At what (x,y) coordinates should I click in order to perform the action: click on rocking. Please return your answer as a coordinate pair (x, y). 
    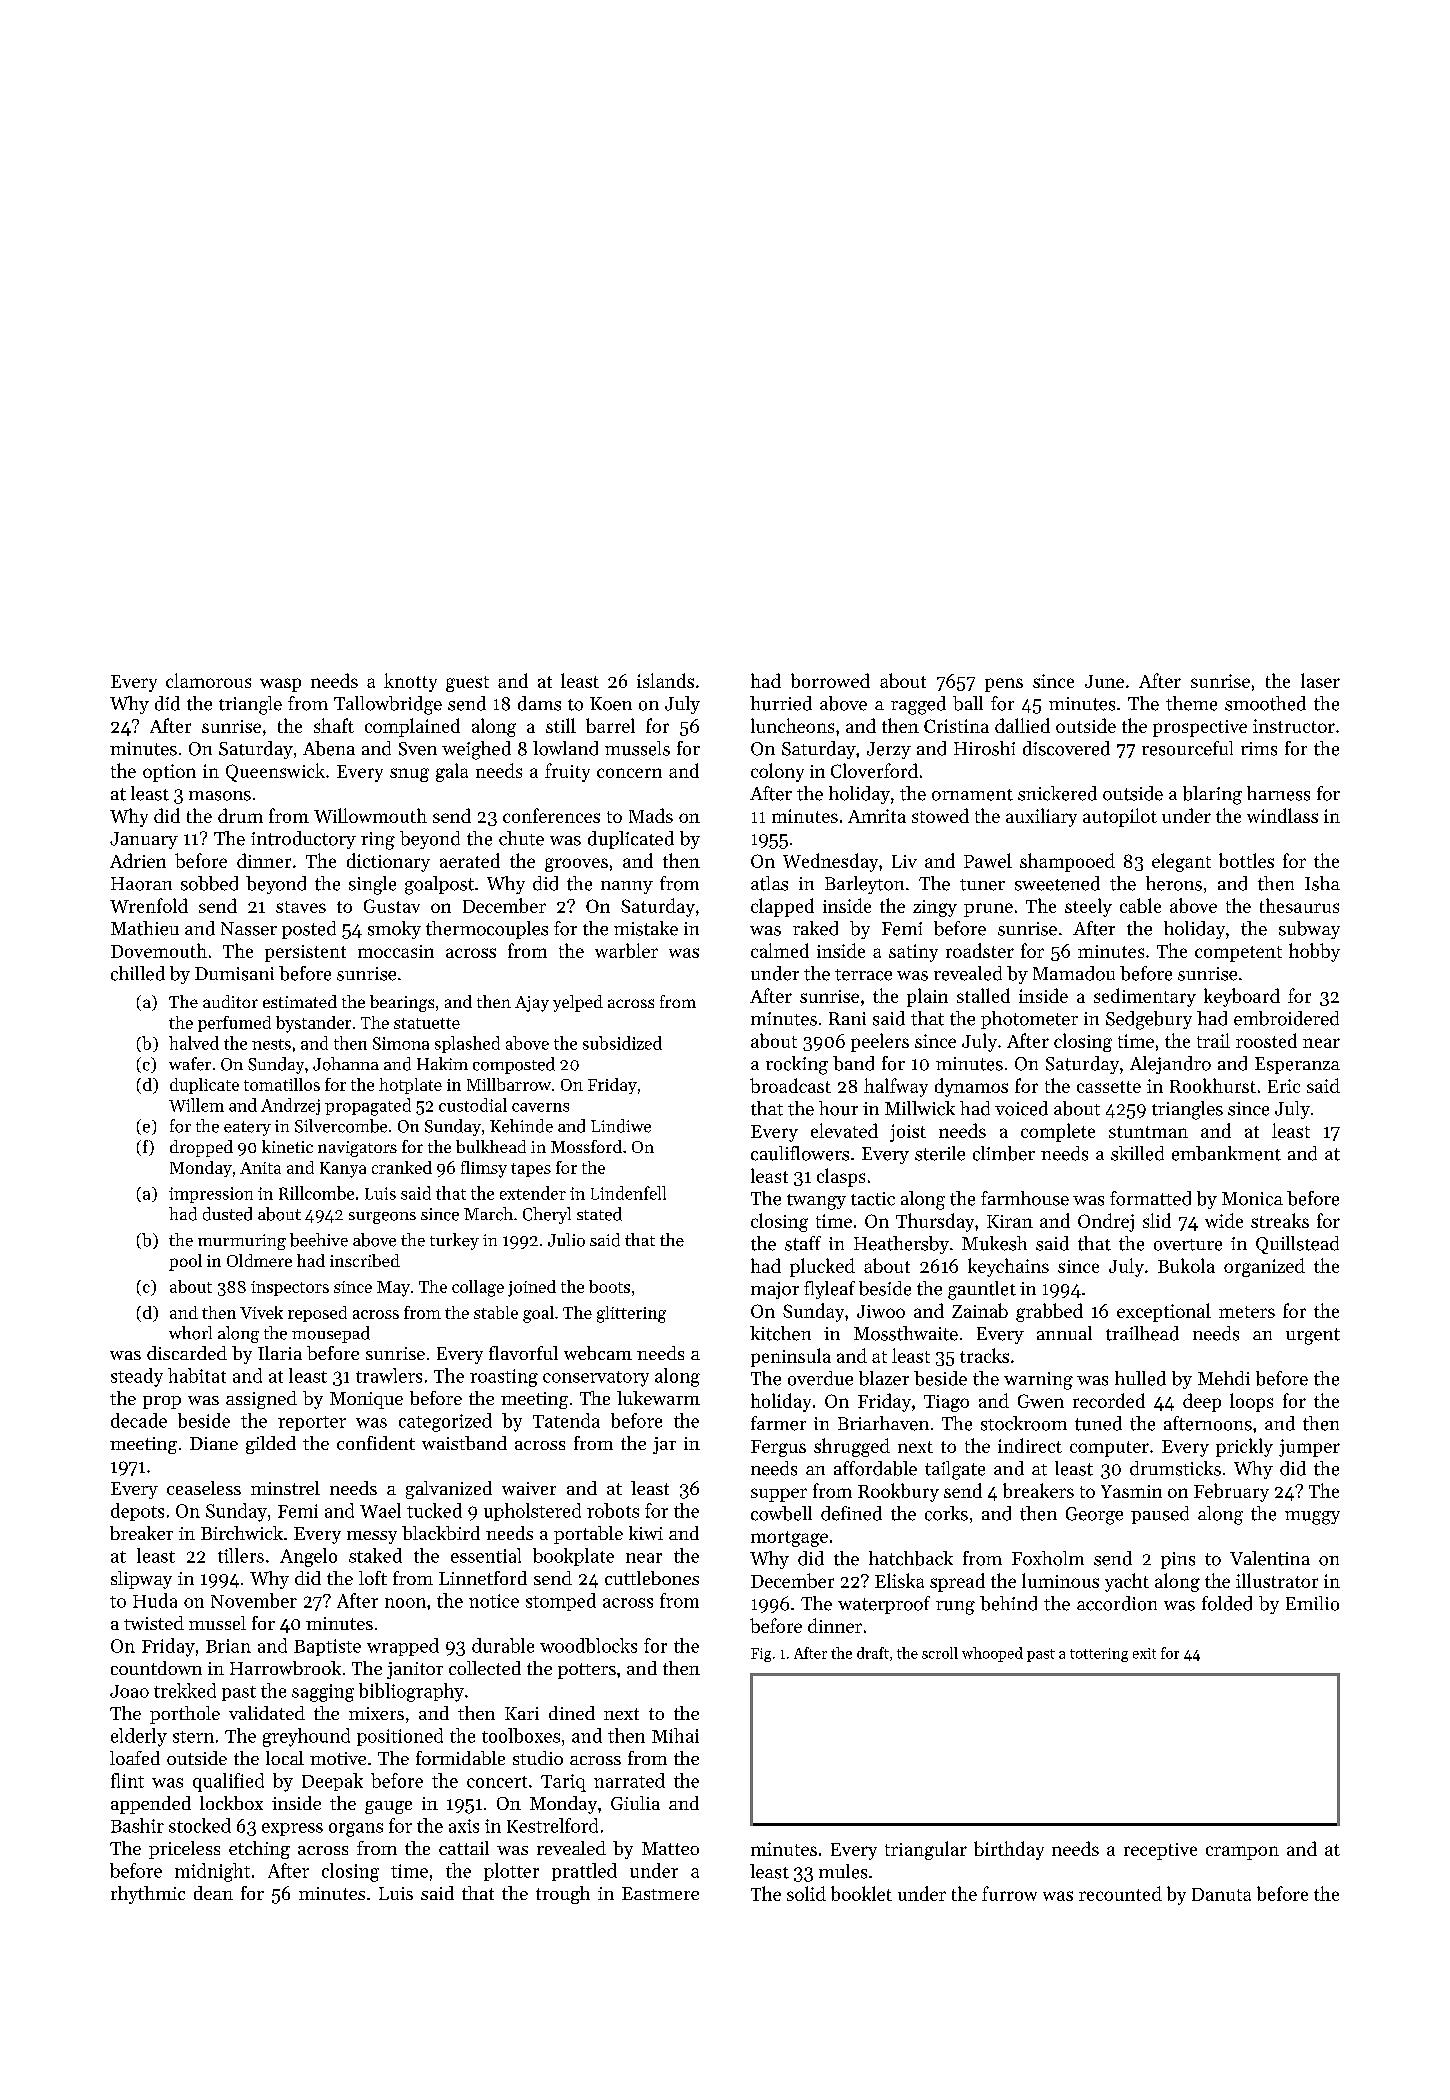
    Looking at the image, I should click on (797, 1065).
